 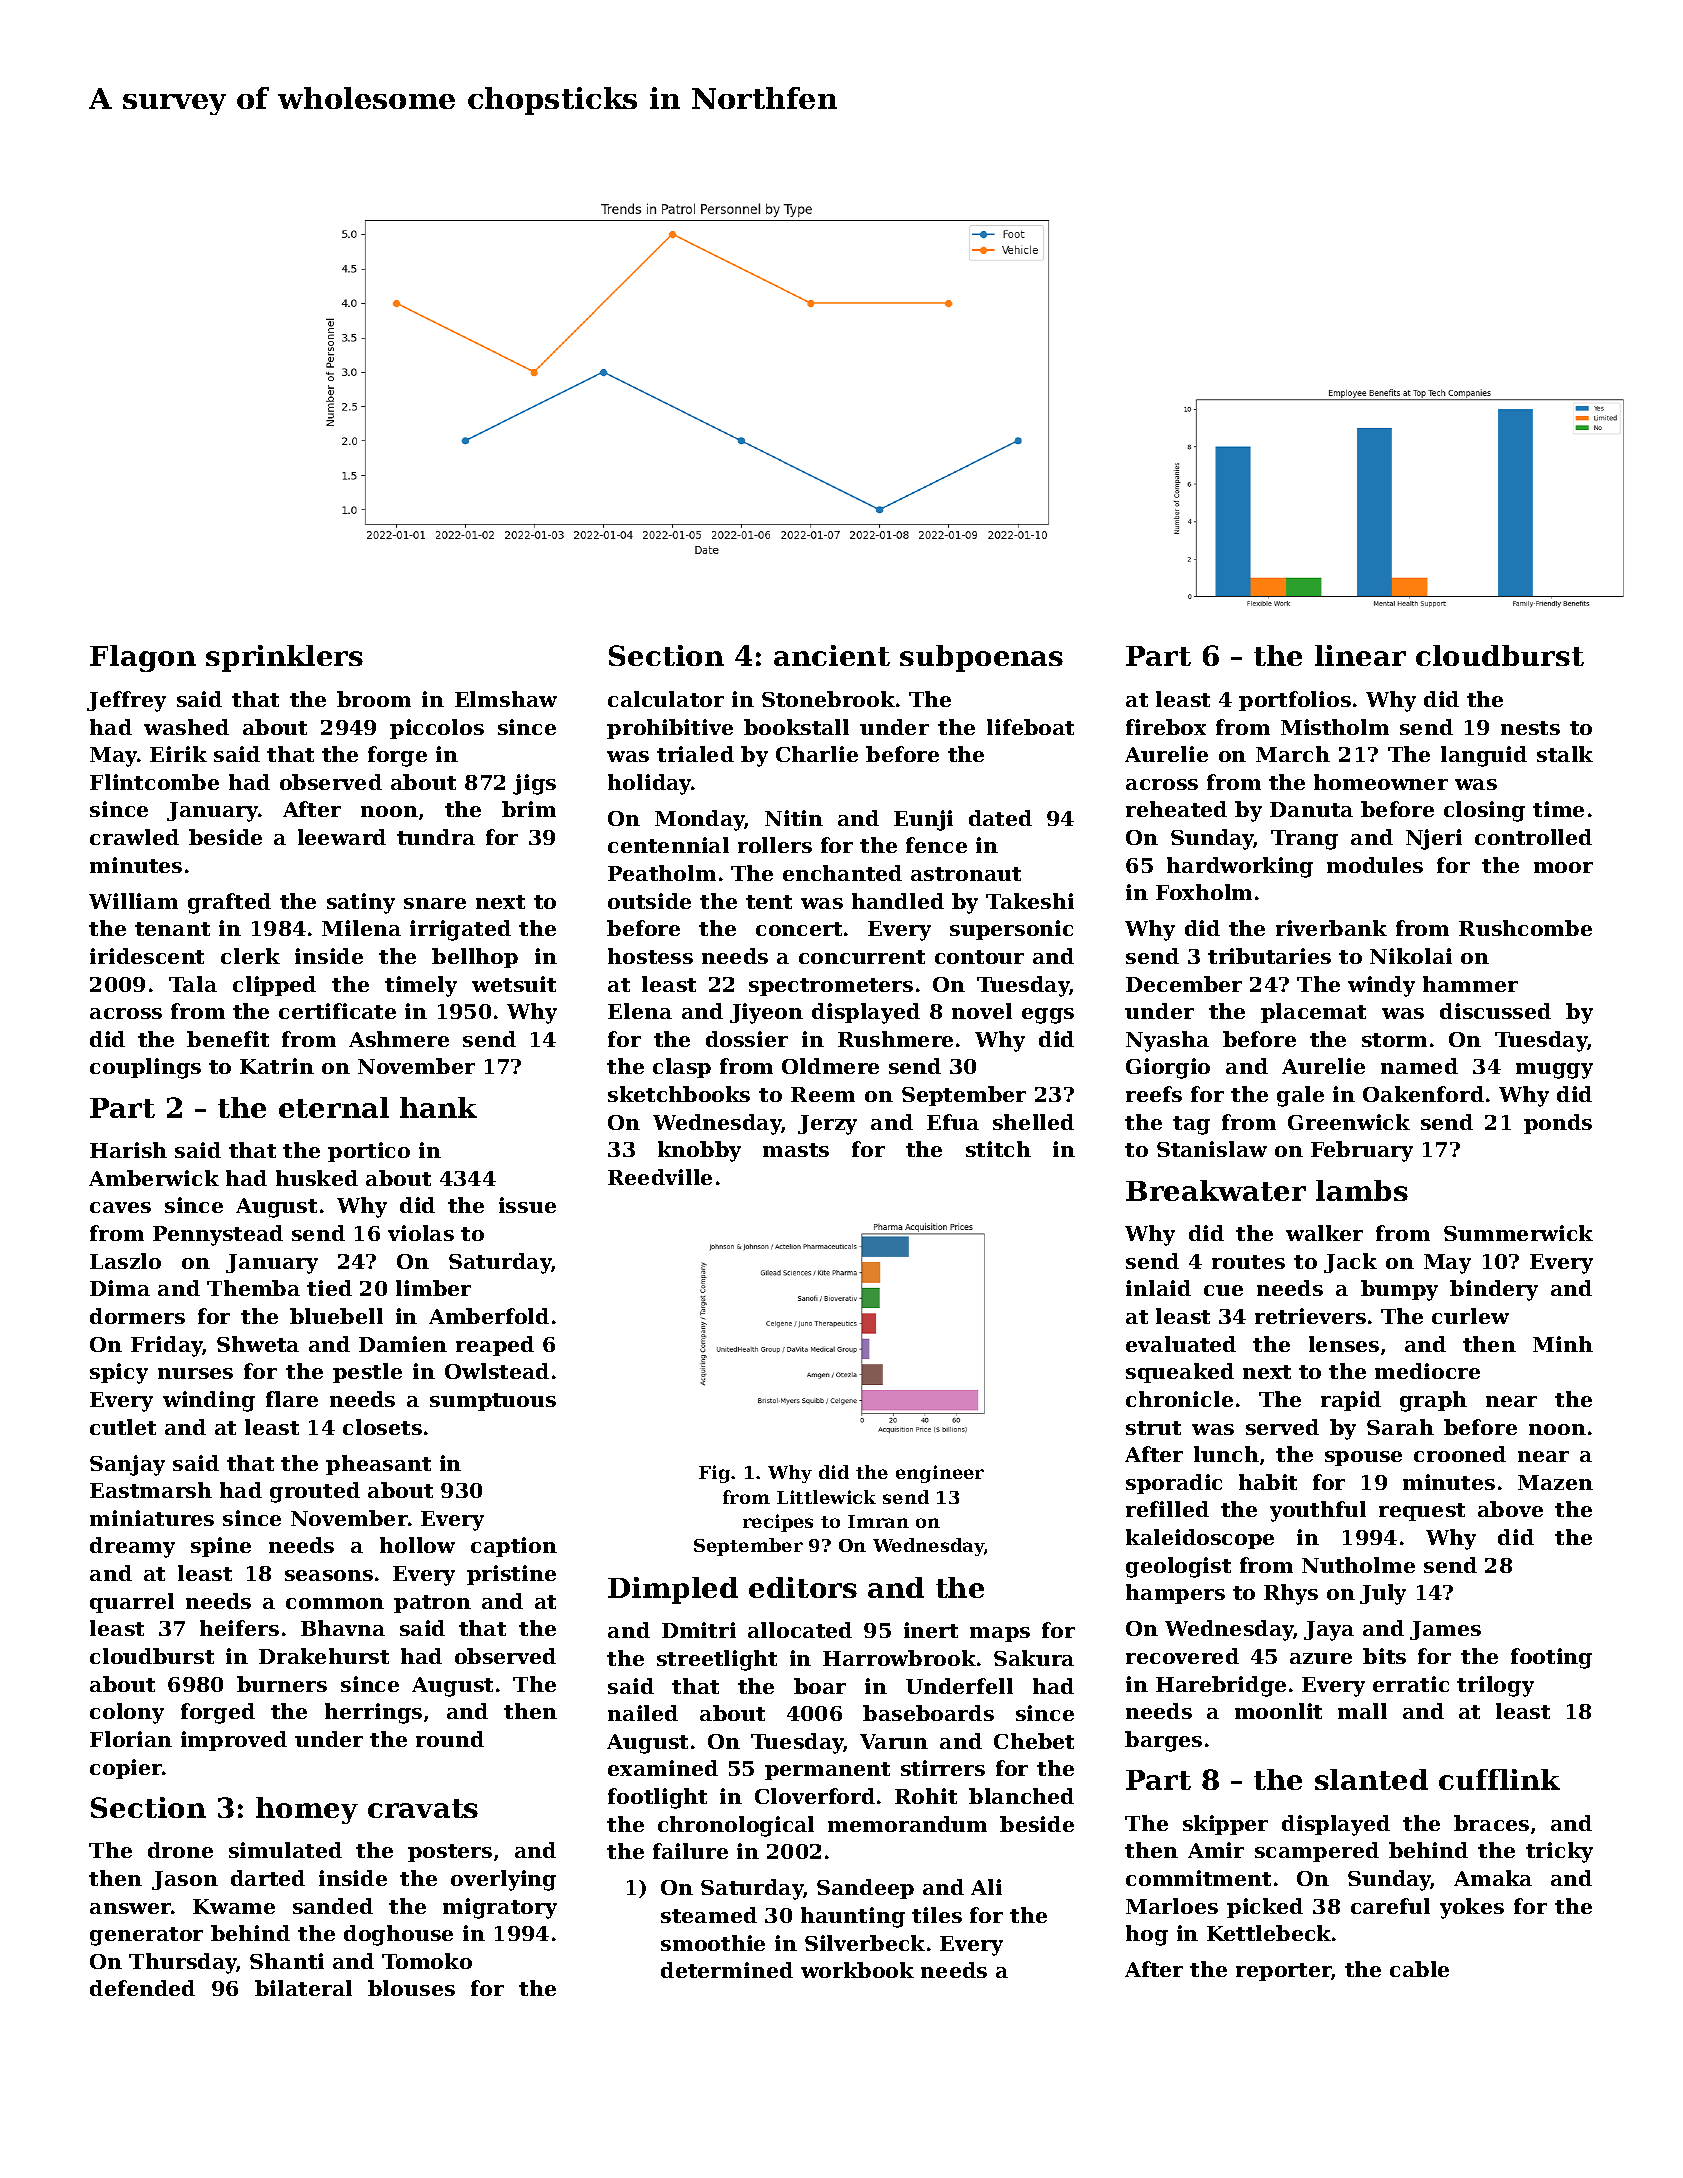 What do you see at coordinates (727, 1970) in the screenshot?
I see `determined` at bounding box center [727, 1970].
